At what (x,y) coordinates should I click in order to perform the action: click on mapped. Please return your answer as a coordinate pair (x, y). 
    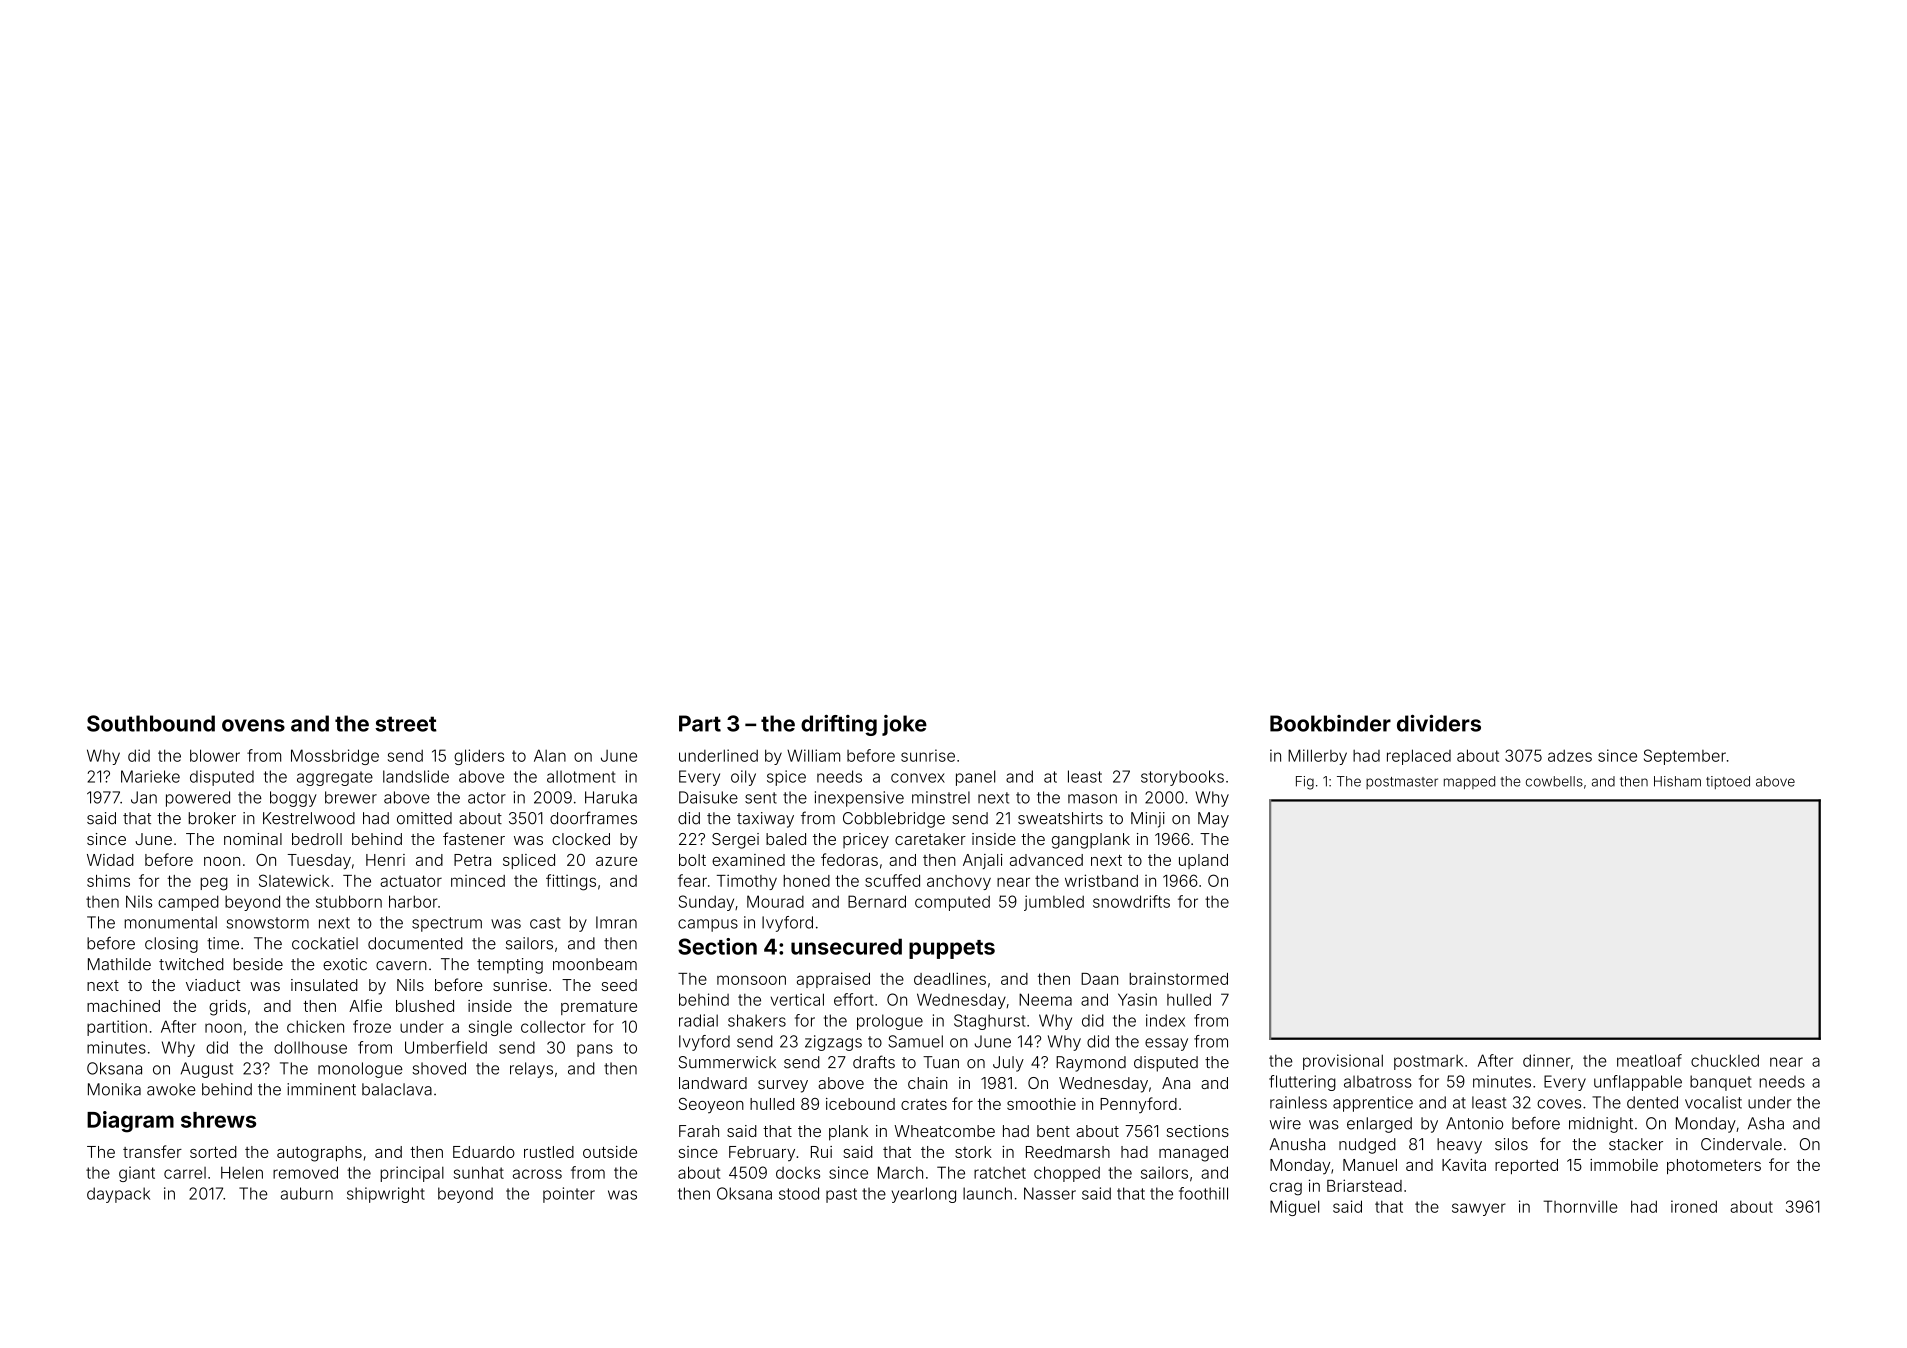
    Looking at the image, I should click on (1469, 782).
